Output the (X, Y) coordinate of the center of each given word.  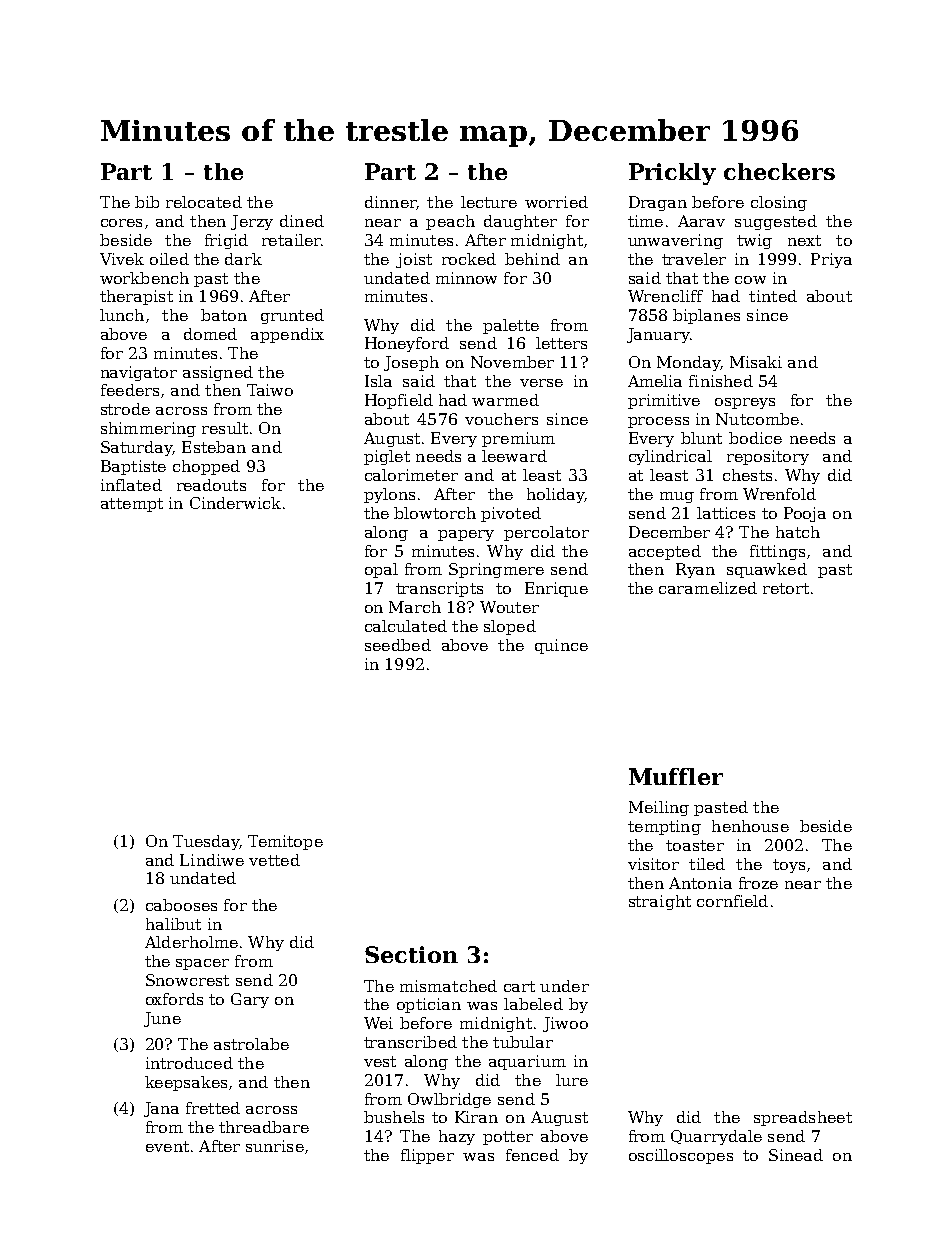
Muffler (676, 776)
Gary (250, 1000)
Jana (161, 1109)
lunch (122, 315)
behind (532, 259)
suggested (776, 222)
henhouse (750, 826)
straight (660, 902)
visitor (653, 864)
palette (511, 326)
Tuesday (206, 842)
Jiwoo (565, 1024)
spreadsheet (803, 1118)
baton (224, 315)
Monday (688, 363)
